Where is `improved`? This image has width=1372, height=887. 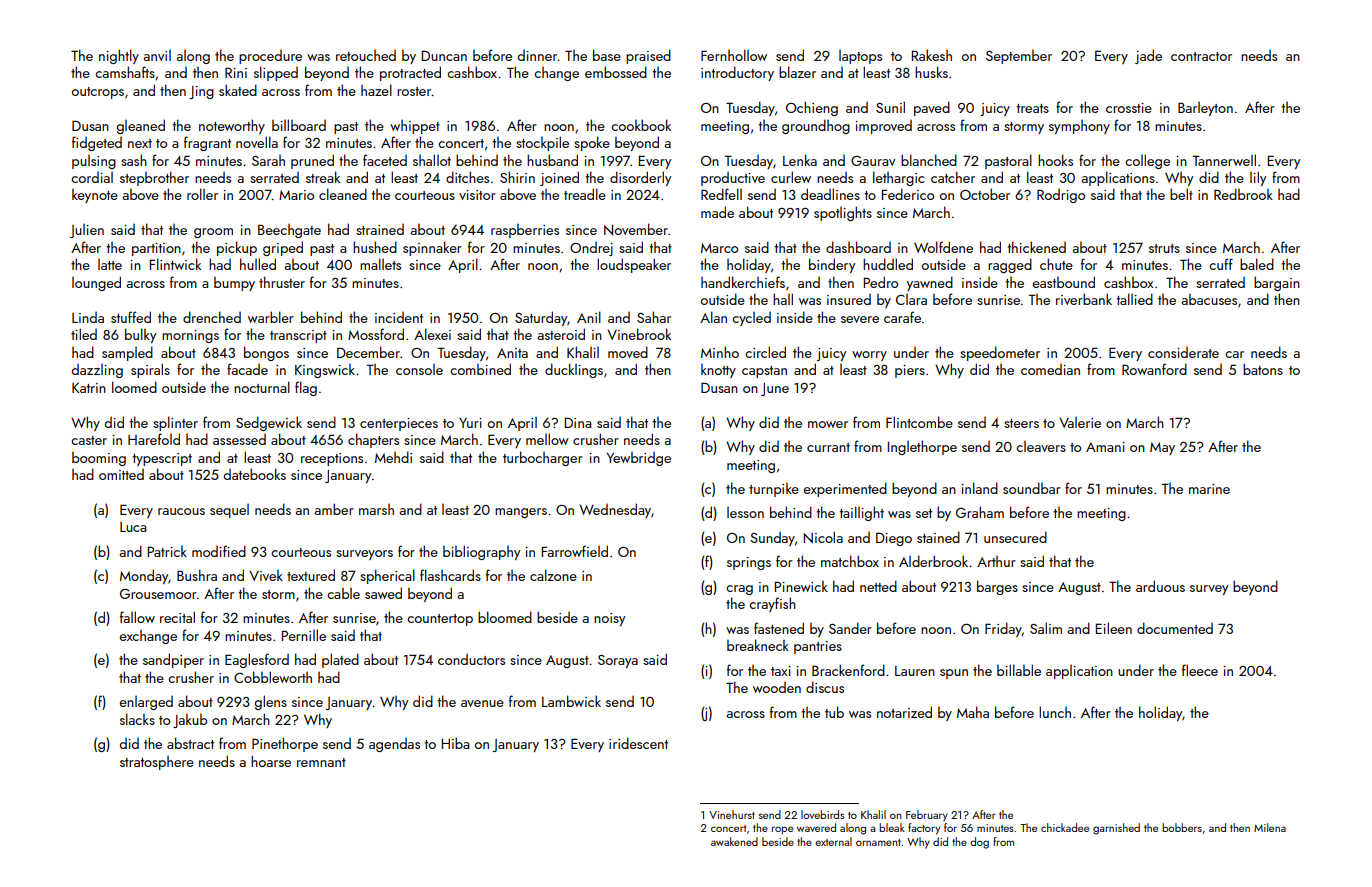
improved is located at coordinates (883, 127).
